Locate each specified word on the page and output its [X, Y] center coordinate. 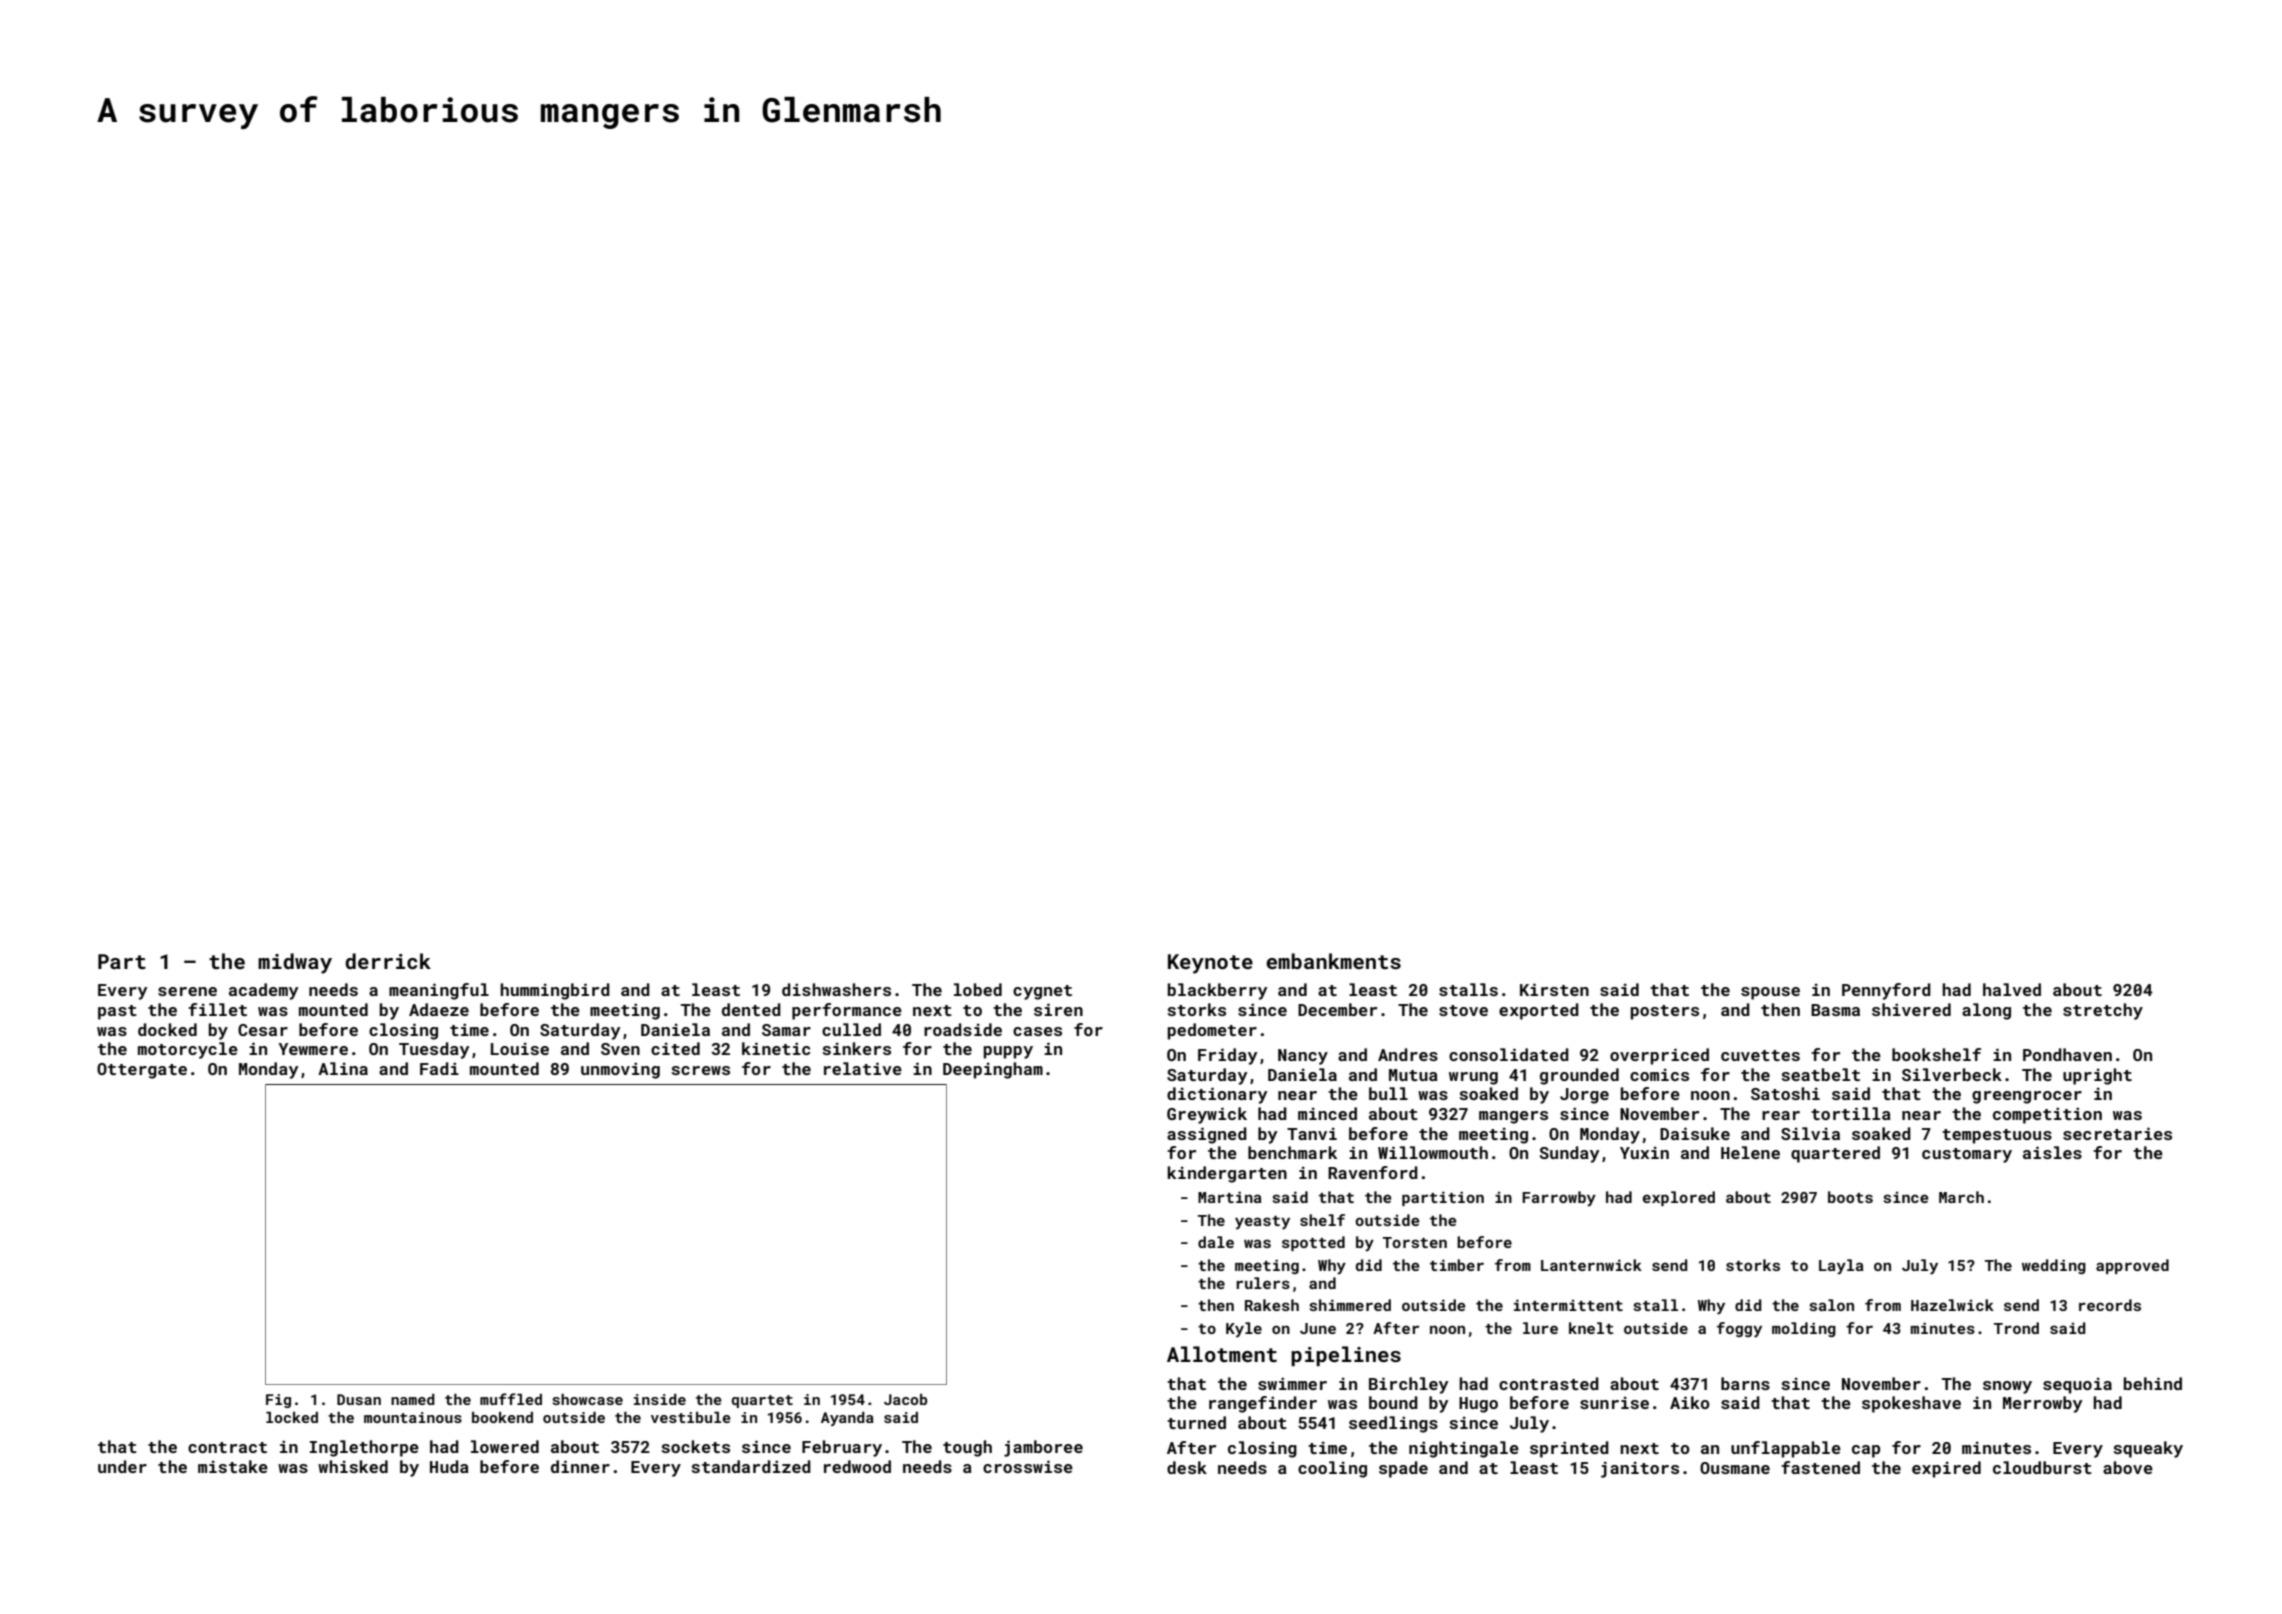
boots [1850, 1197]
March [1961, 1197]
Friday [1228, 1056]
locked [292, 1417]
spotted [1313, 1243]
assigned [1207, 1135]
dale [1216, 1242]
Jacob [905, 1399]
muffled [511, 1399]
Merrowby [2043, 1404]
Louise [520, 1048]
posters [1665, 1012]
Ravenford [1373, 1172]
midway [295, 963]
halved [2012, 989]
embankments [1333, 961]
